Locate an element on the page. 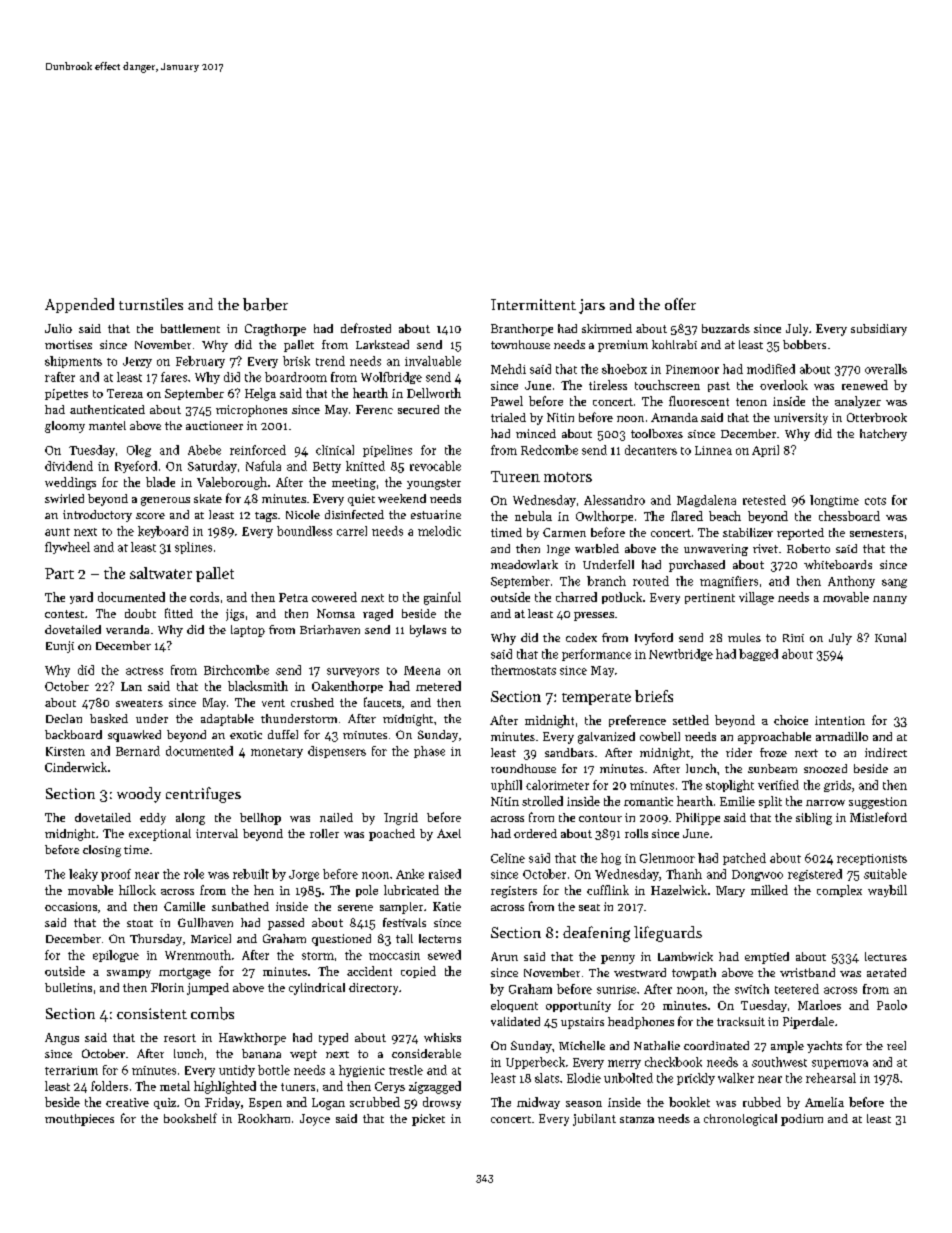 This document has height=1233, width=952. armadillo is located at coordinates (842, 736).
